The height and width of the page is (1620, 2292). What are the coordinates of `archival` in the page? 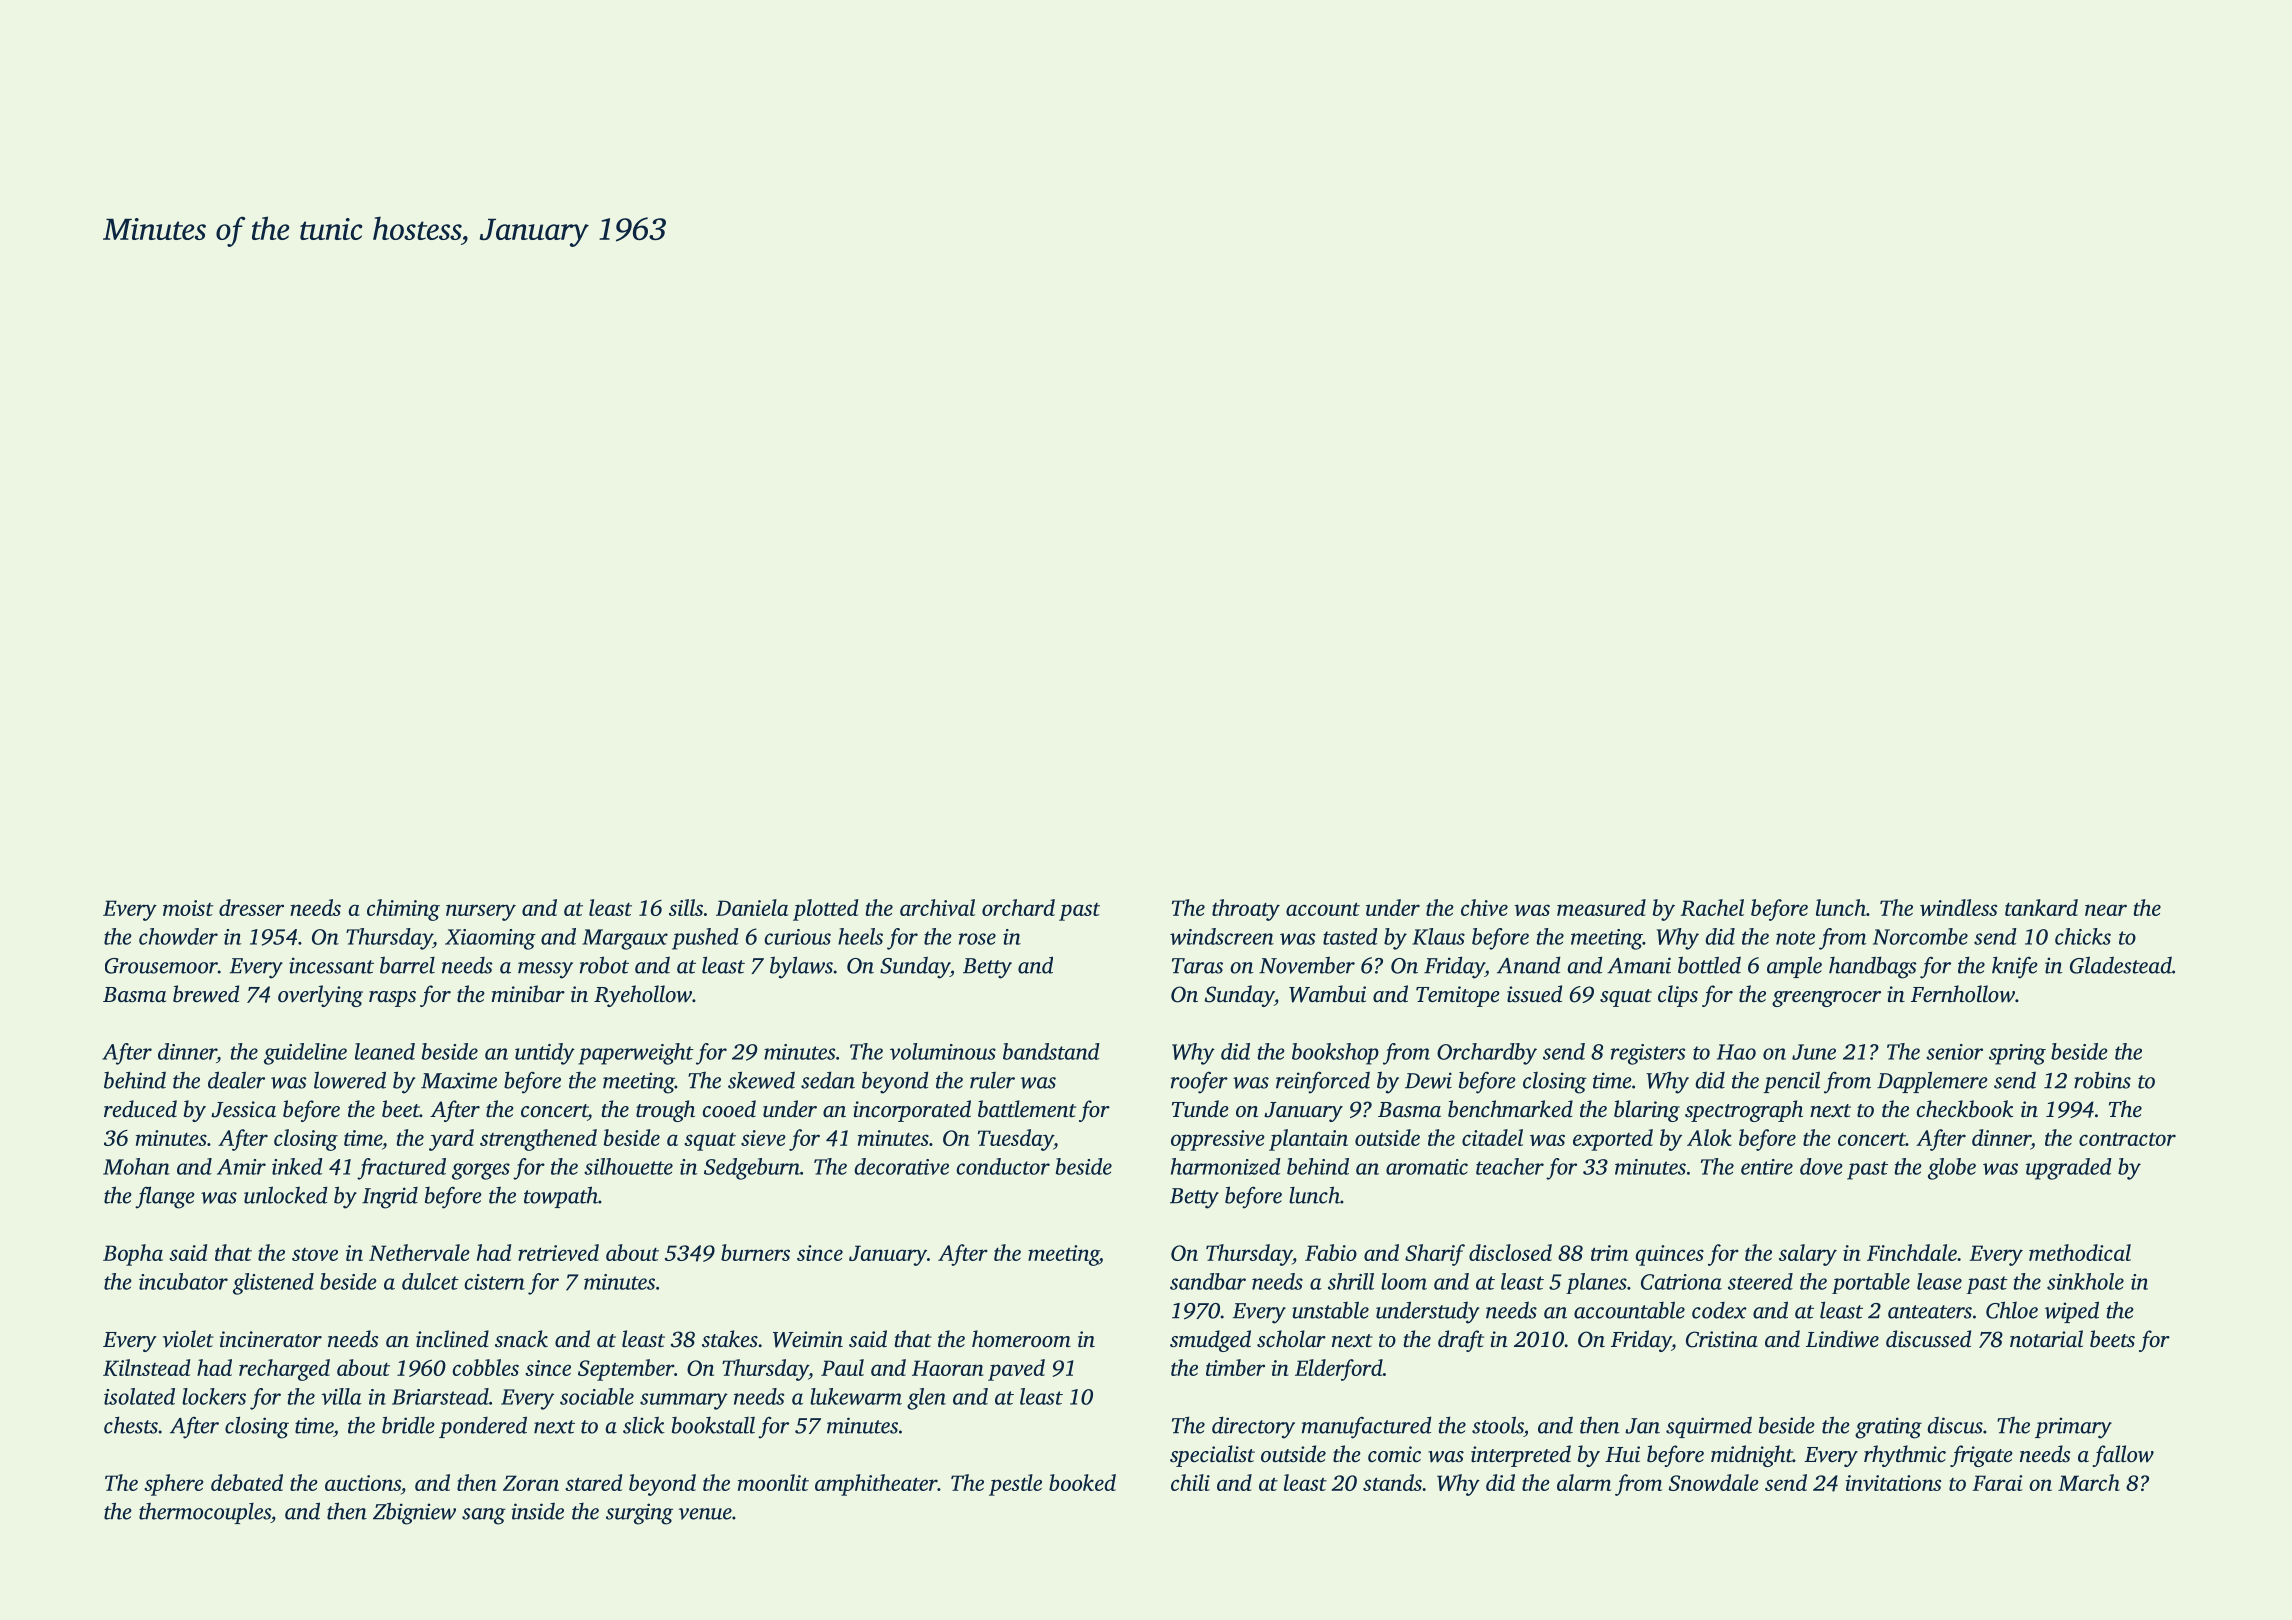 It's located at (937, 907).
